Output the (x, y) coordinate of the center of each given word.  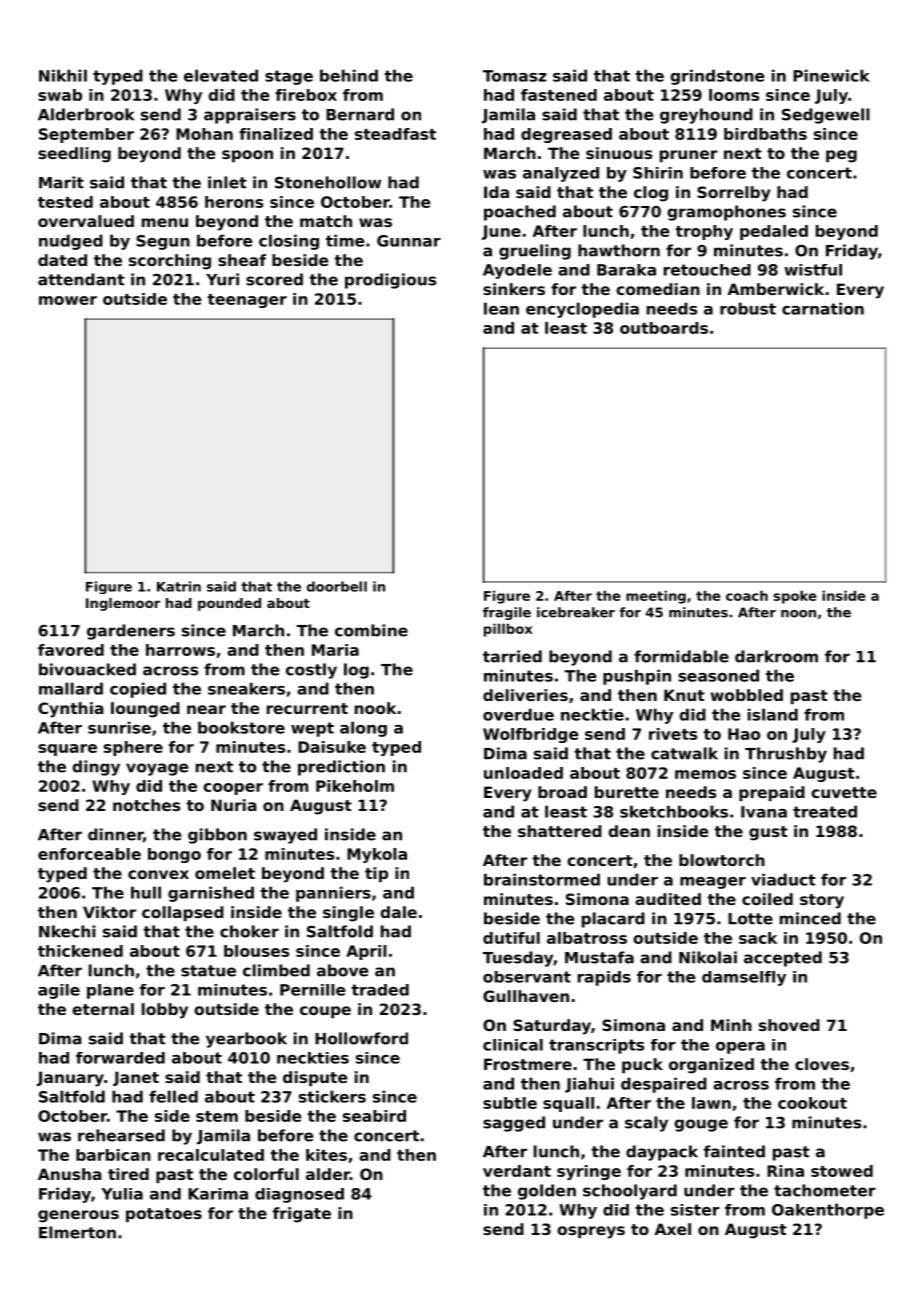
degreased (566, 135)
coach (747, 595)
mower (68, 300)
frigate (302, 1215)
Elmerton (77, 1232)
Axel (673, 1229)
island (773, 714)
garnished (211, 894)
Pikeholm (355, 786)
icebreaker (576, 612)
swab (60, 95)
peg (841, 156)
